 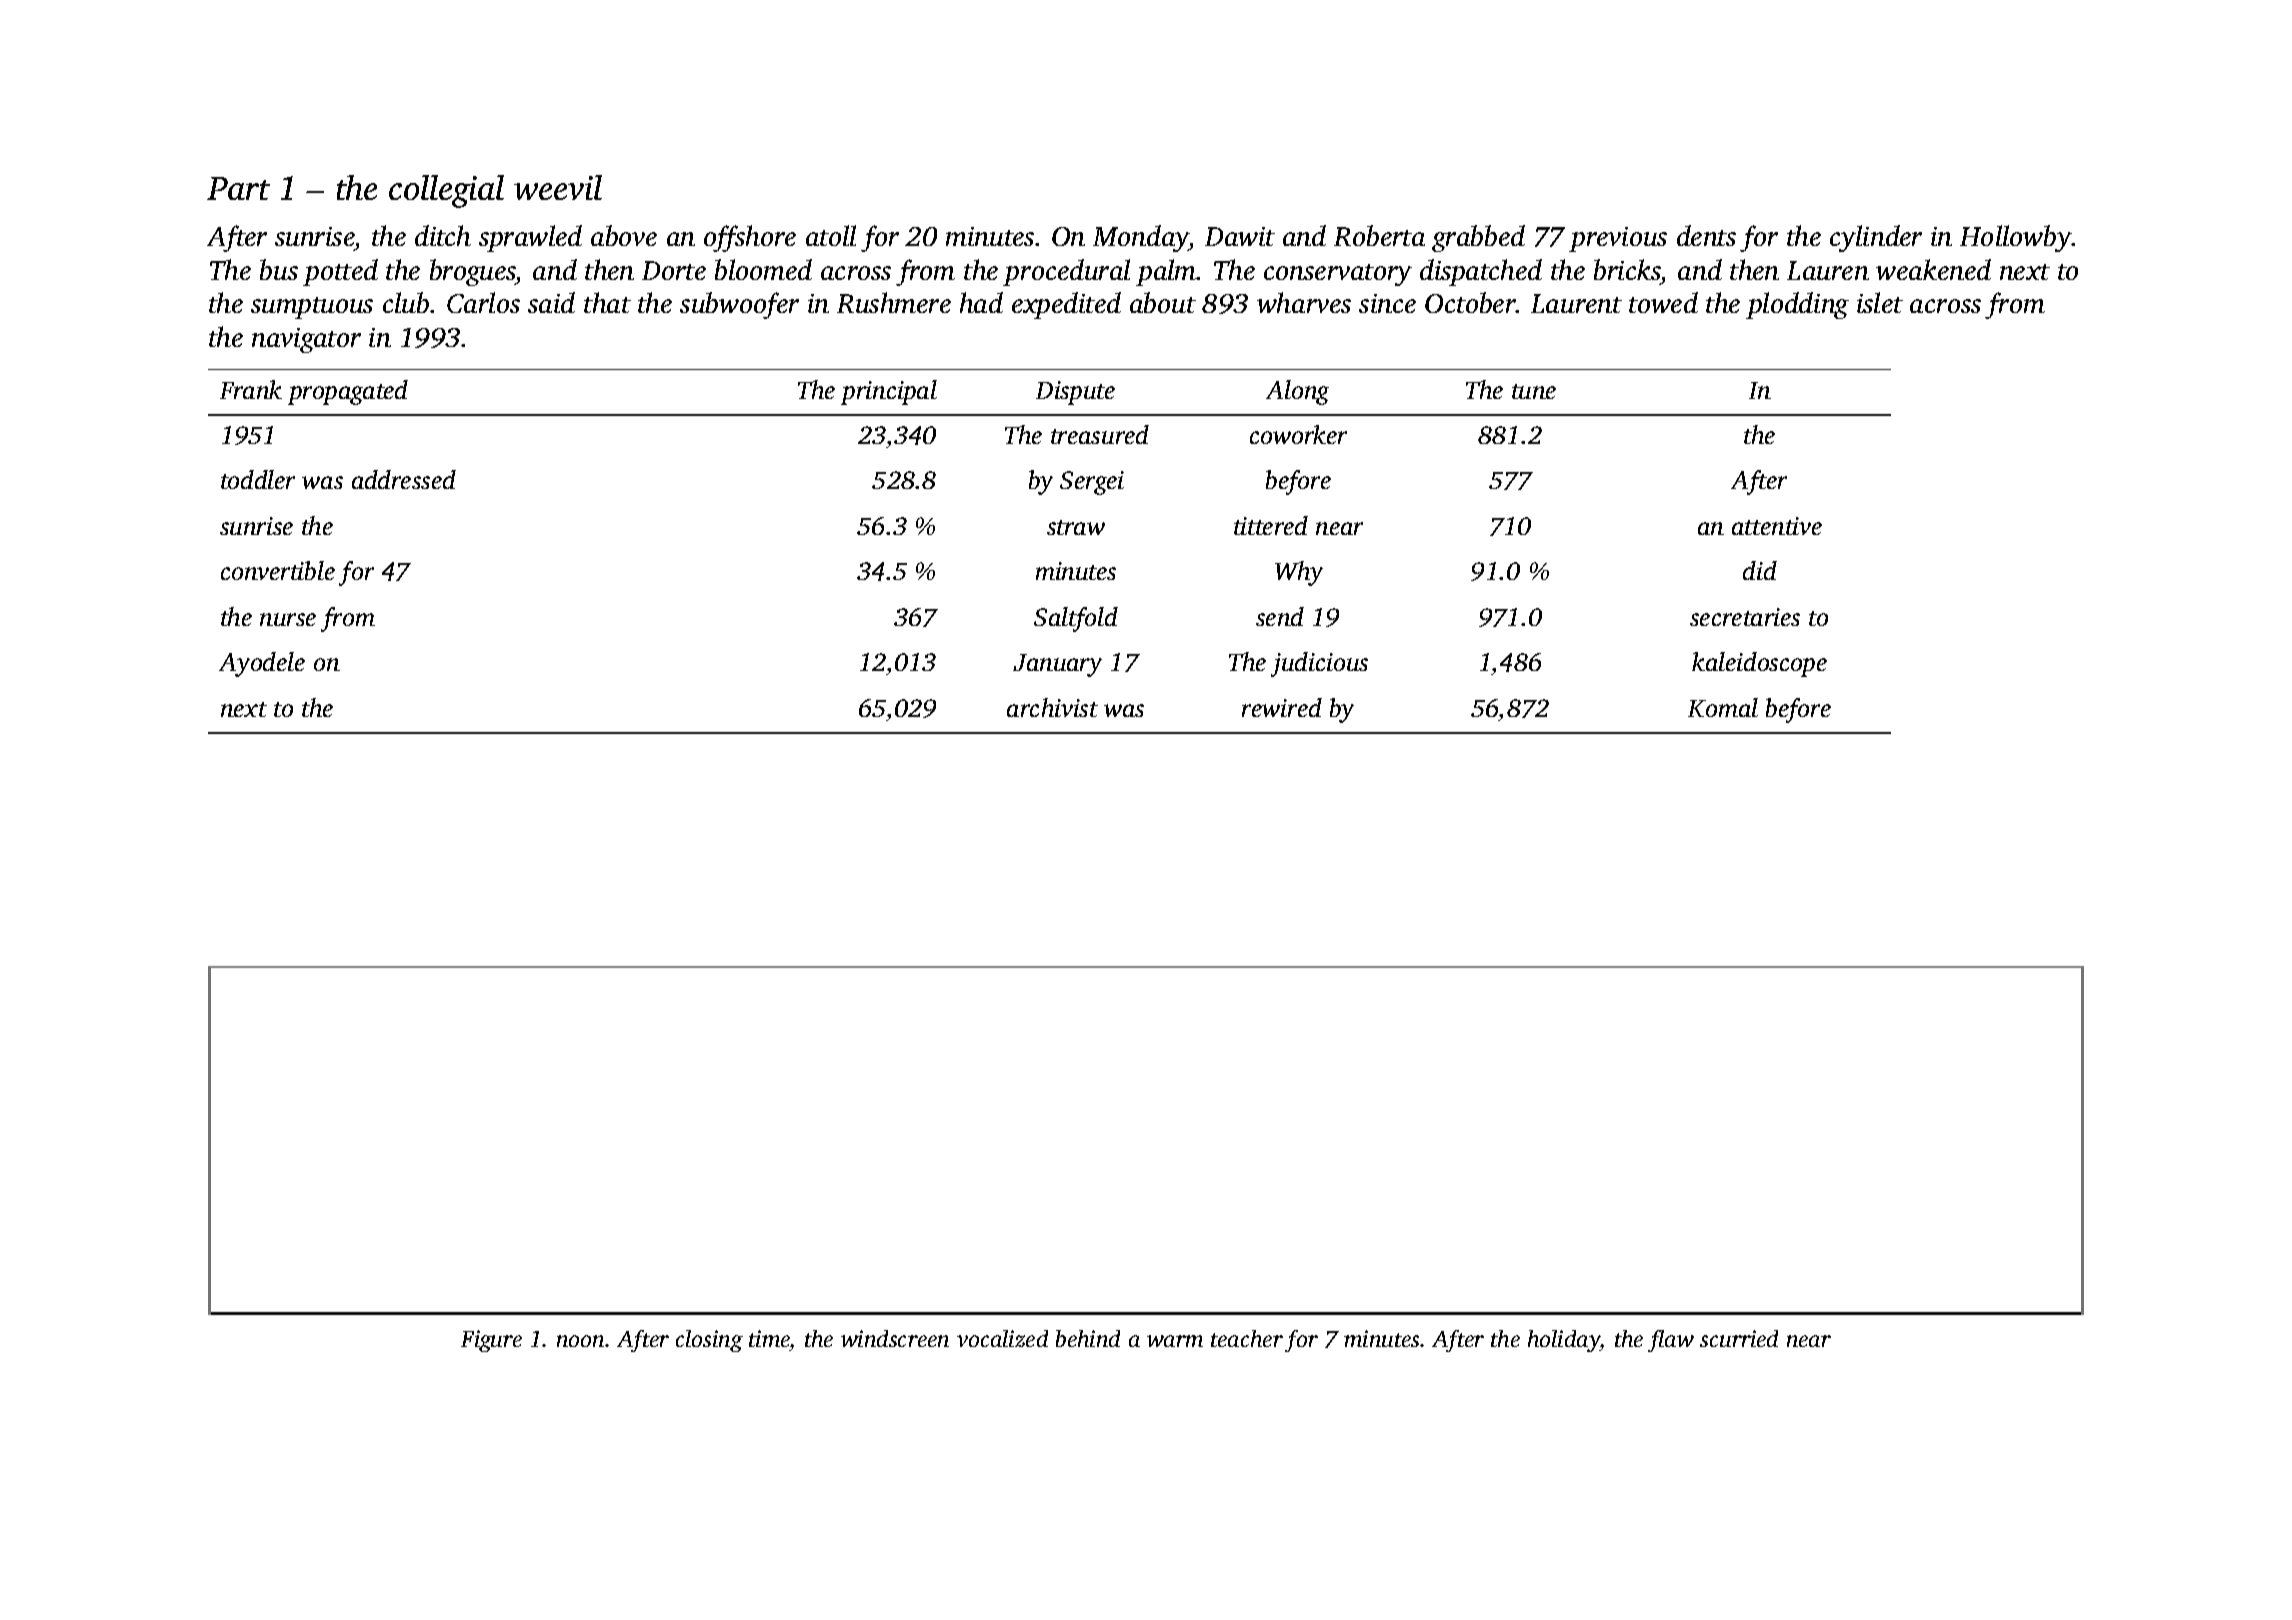 What do you see at coordinates (1247, 1338) in the screenshot?
I see `teacher` at bounding box center [1247, 1338].
